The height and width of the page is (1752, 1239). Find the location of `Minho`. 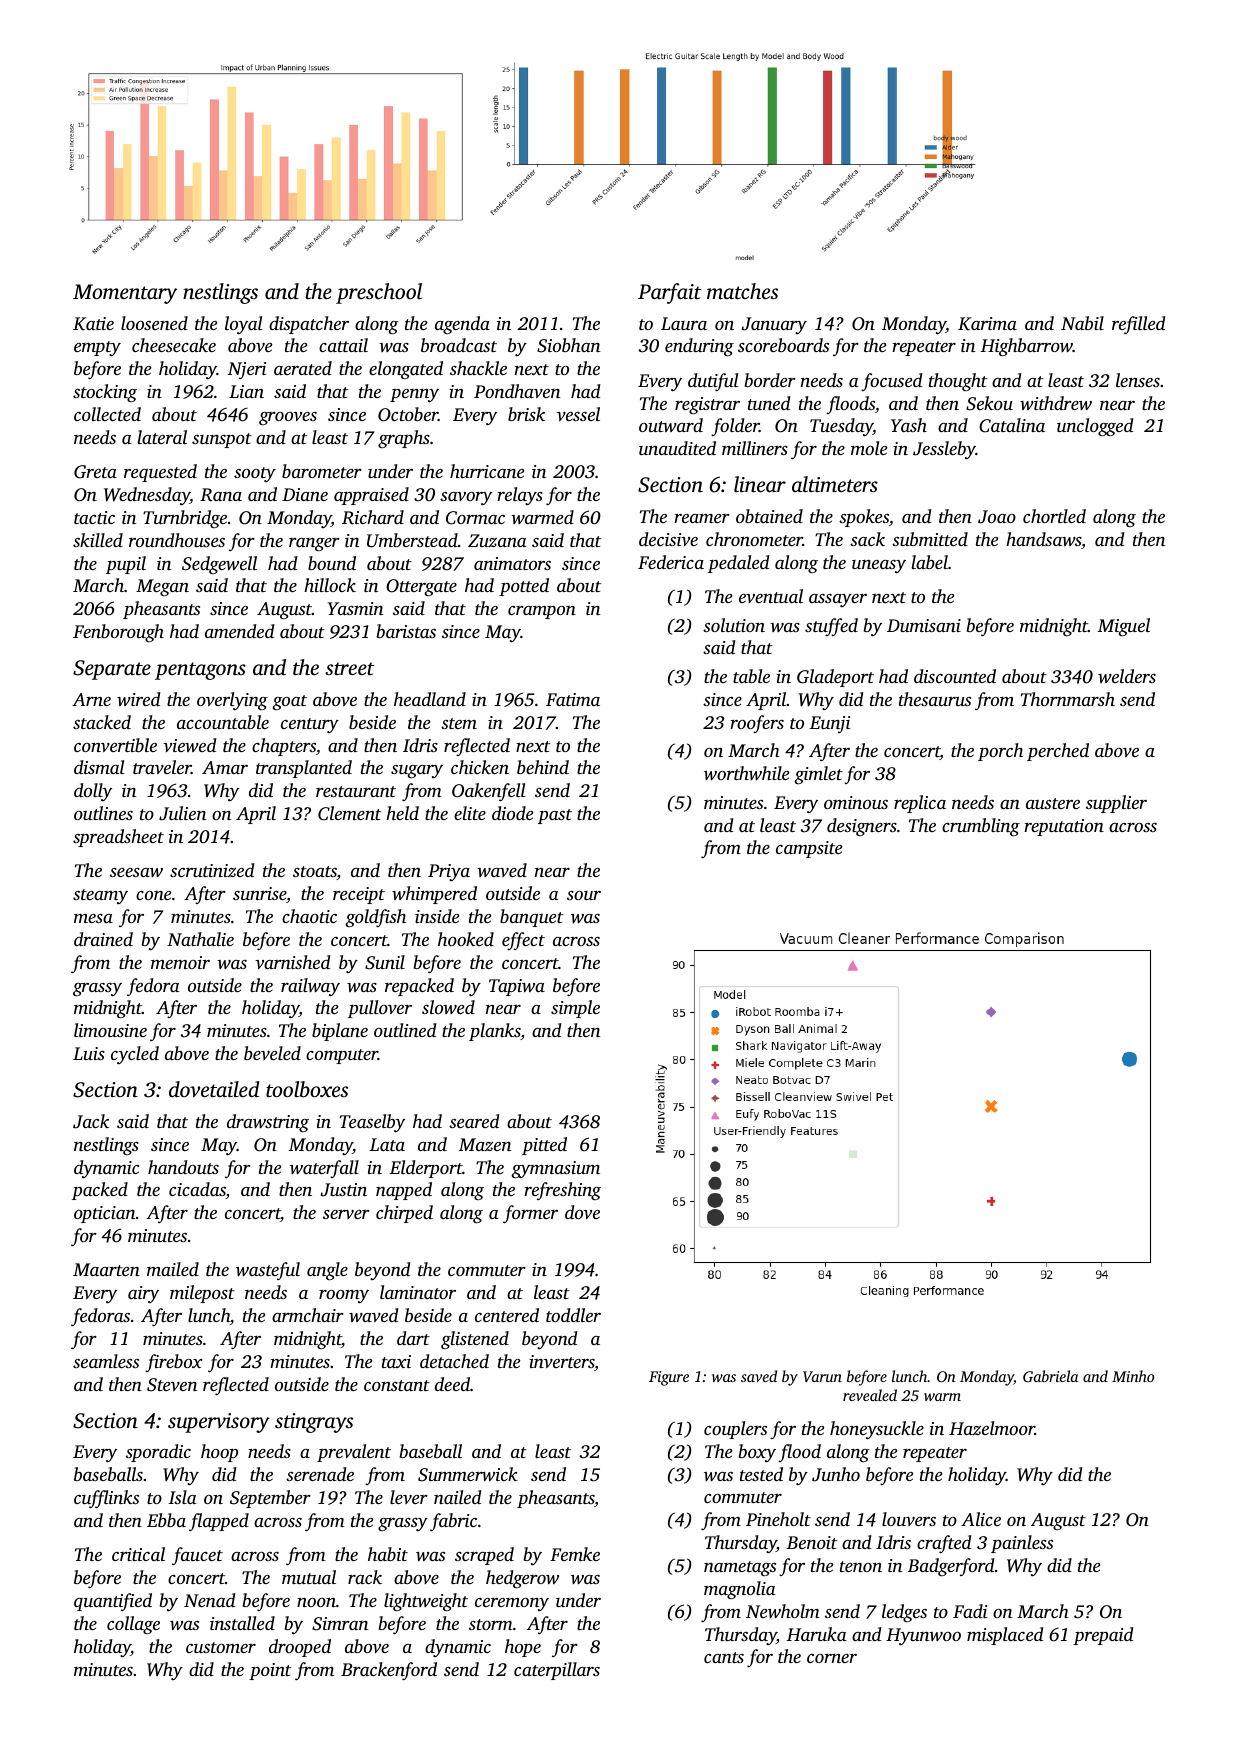

Minho is located at coordinates (1133, 1376).
